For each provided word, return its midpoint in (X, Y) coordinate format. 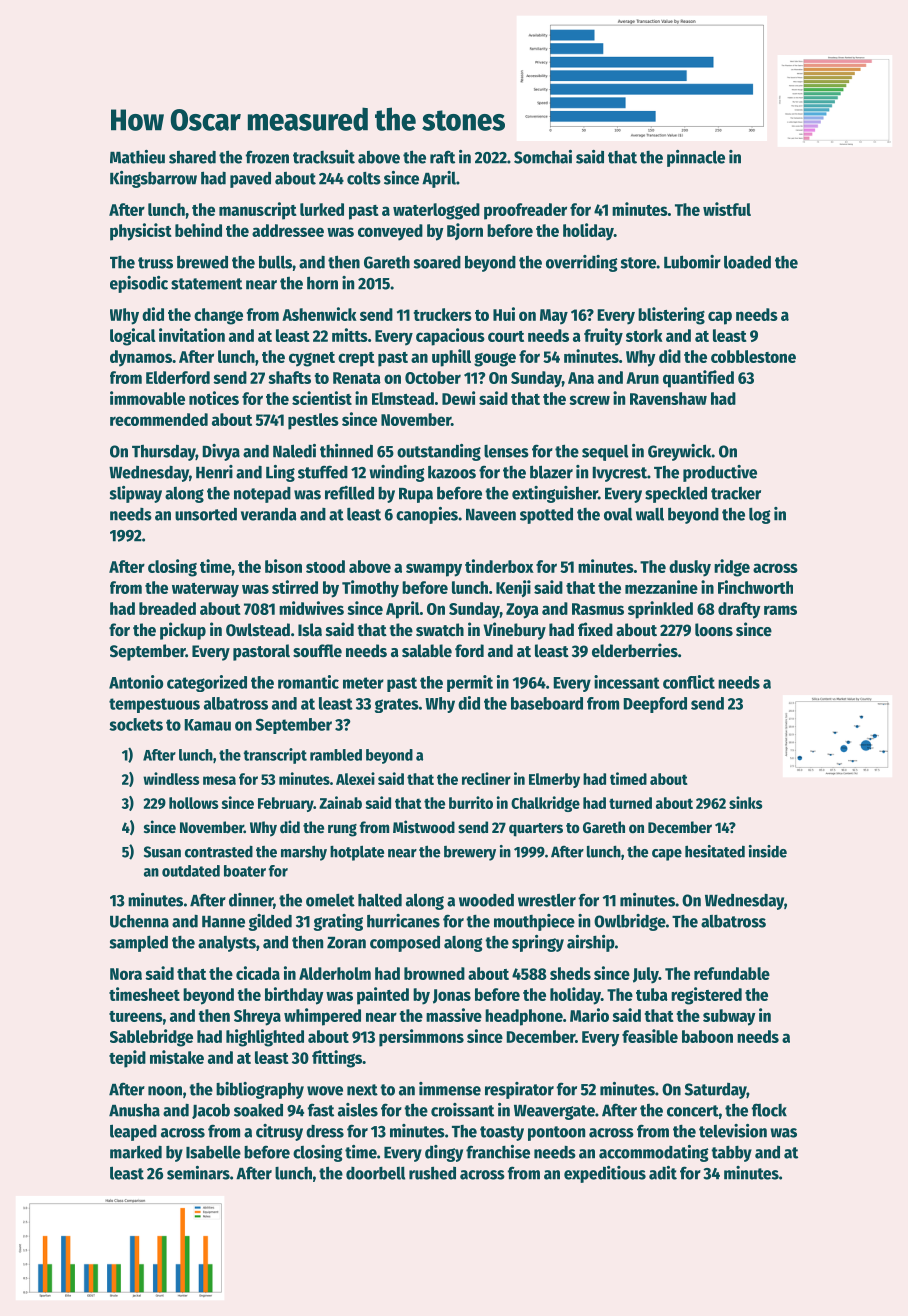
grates (397, 705)
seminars (198, 1173)
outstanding (439, 452)
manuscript (258, 211)
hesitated (715, 851)
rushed (432, 1173)
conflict (689, 682)
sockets (136, 724)
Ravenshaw (668, 398)
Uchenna (139, 921)
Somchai (543, 157)
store (638, 263)
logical (133, 337)
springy (538, 943)
